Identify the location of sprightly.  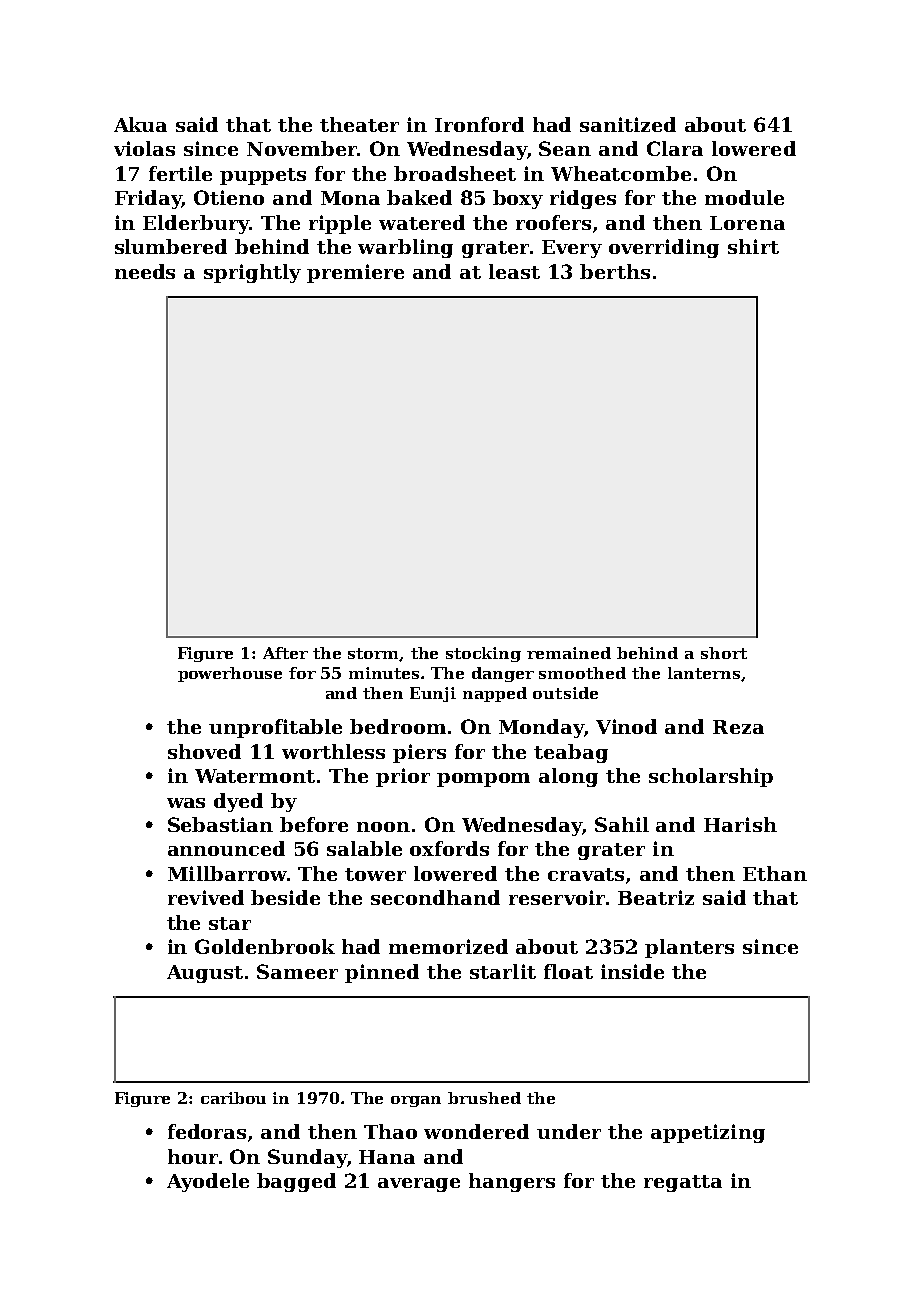
(252, 273).
